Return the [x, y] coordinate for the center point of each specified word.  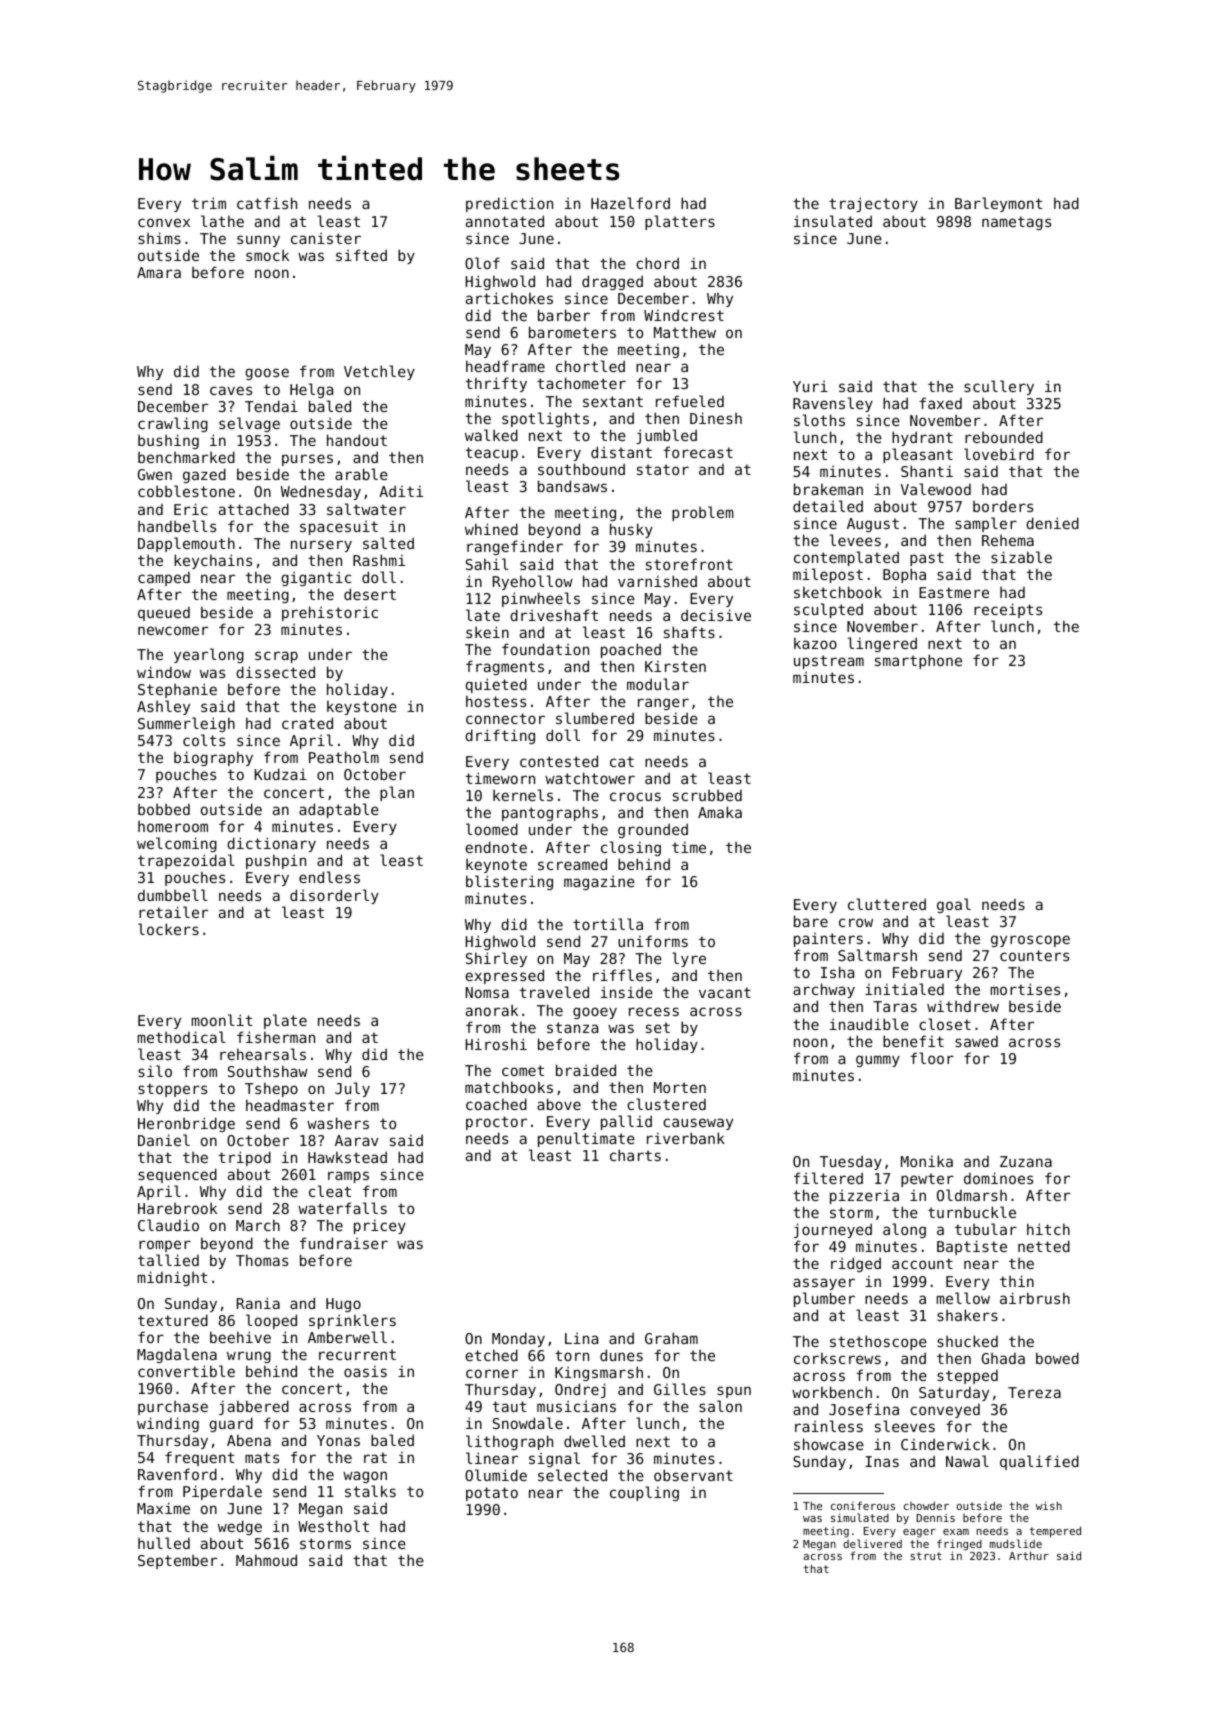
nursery [321, 546]
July [352, 1089]
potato [492, 1494]
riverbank [686, 1138]
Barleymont [999, 204]
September [177, 1562]
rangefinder [515, 547]
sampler [986, 524]
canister [326, 238]
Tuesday [851, 1162]
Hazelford [630, 203]
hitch [1048, 1229]
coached [496, 1104]
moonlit [222, 1020]
